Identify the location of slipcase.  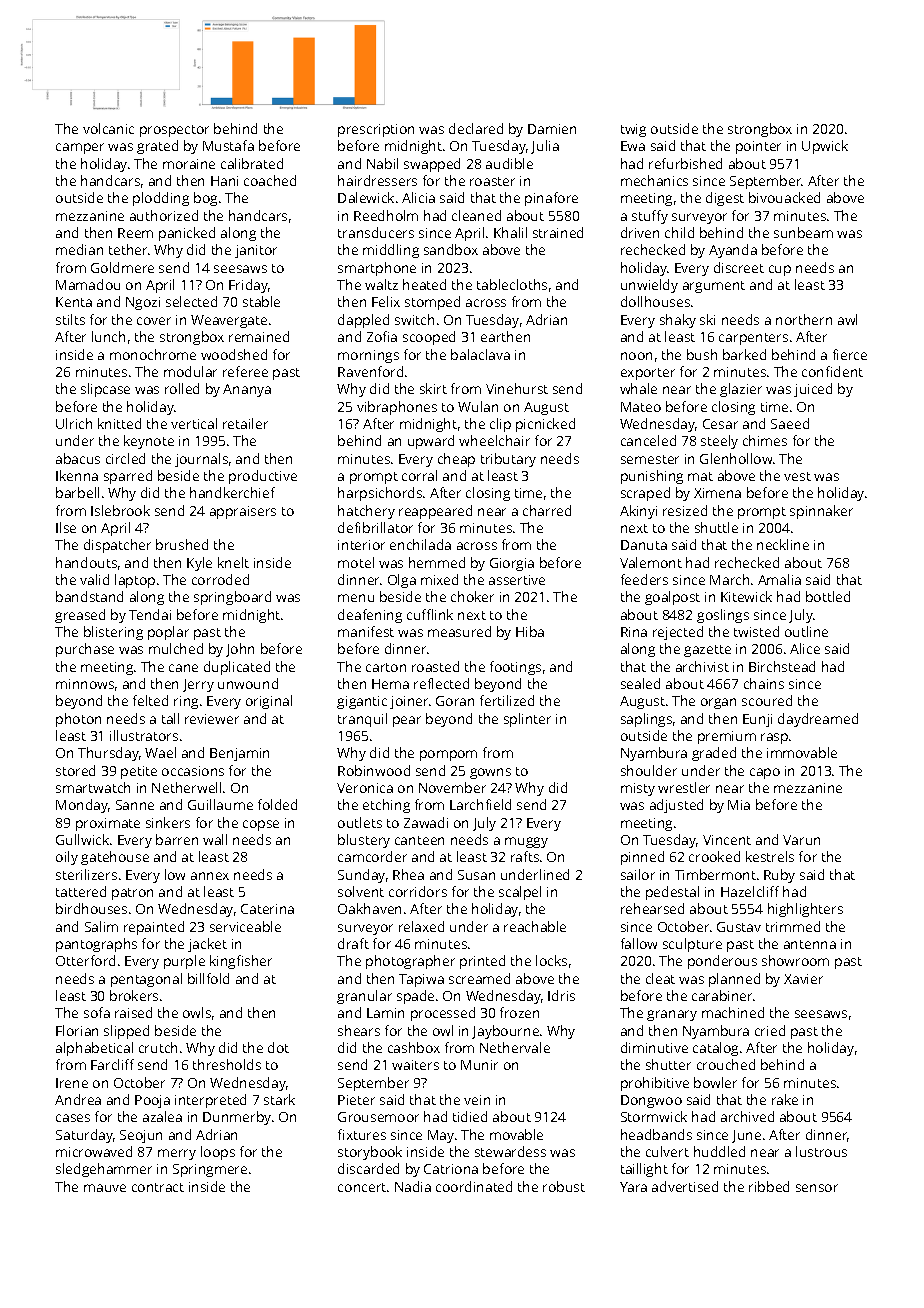
(105, 390).
